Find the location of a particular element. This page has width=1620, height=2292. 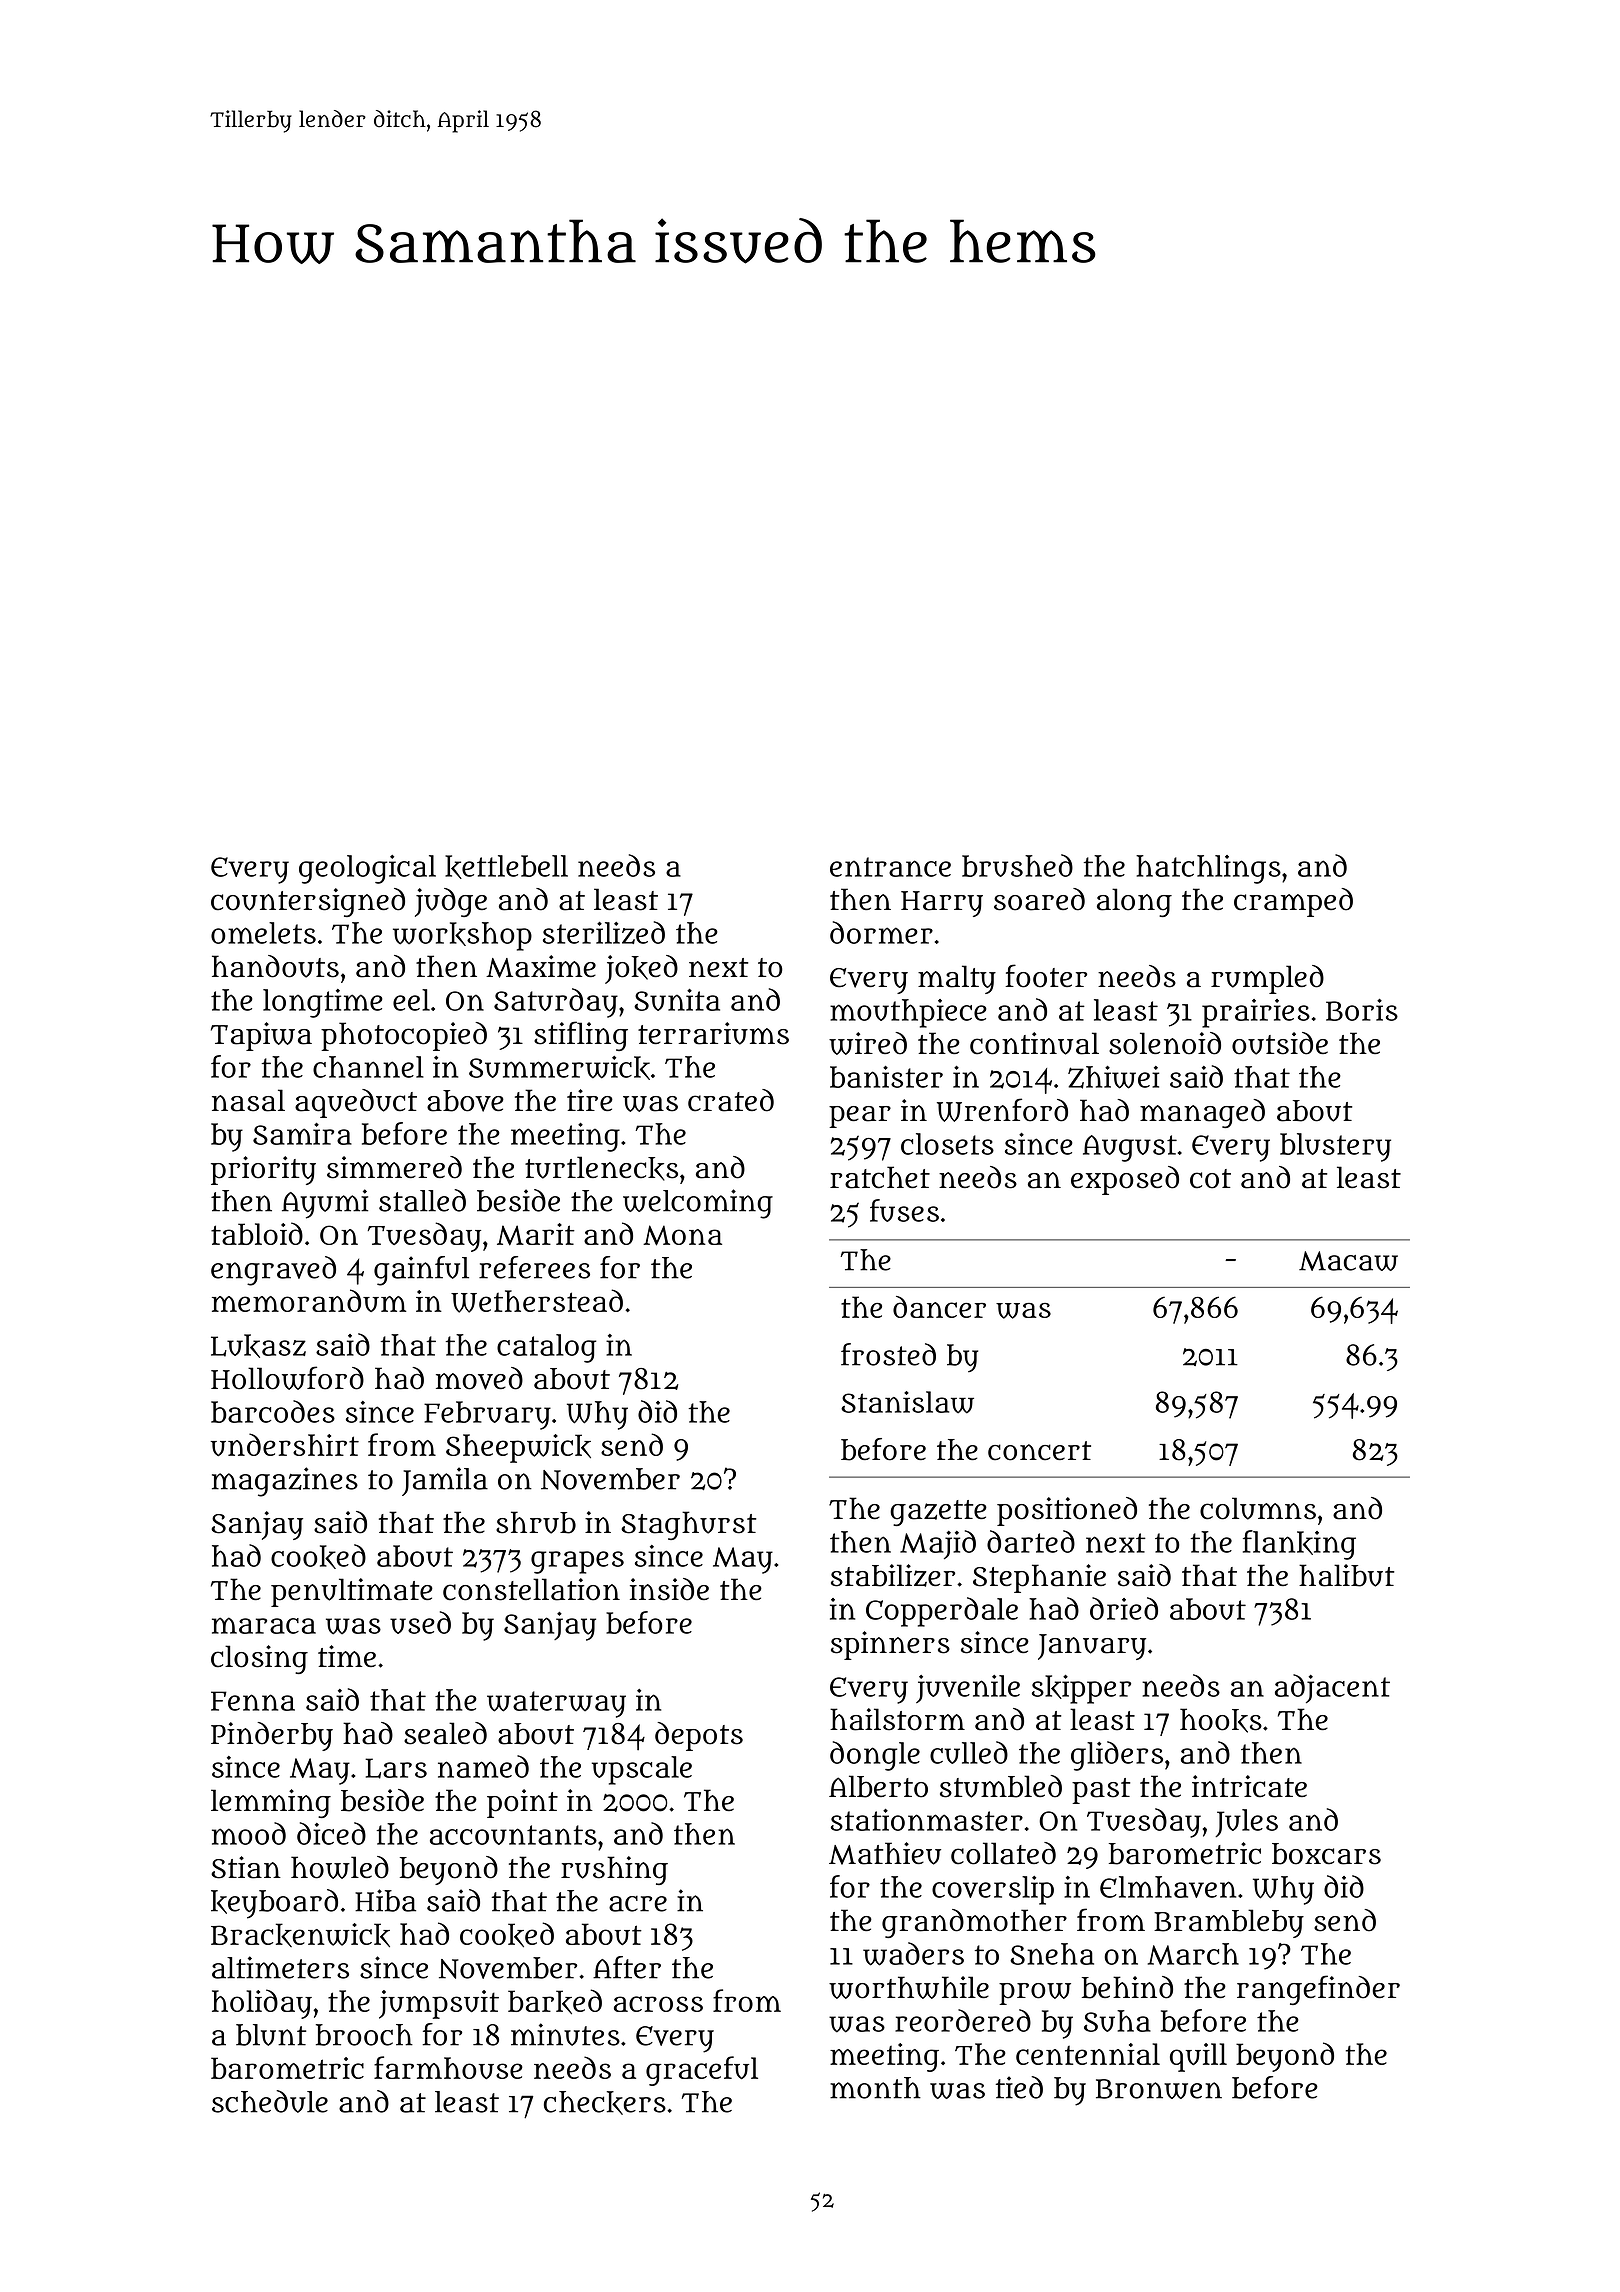

stalled is located at coordinates (422, 1200).
